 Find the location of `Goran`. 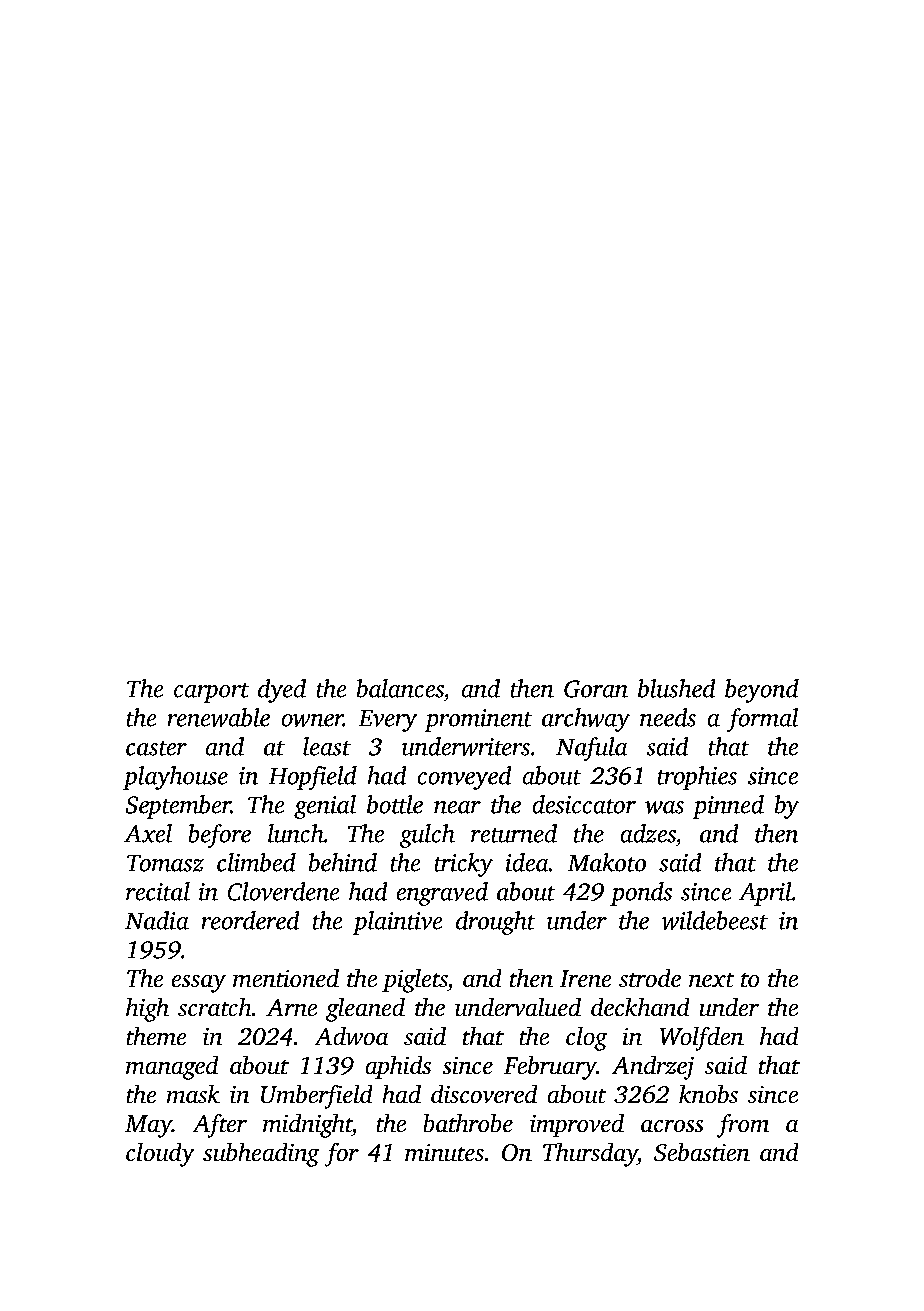

Goran is located at coordinates (596, 689).
